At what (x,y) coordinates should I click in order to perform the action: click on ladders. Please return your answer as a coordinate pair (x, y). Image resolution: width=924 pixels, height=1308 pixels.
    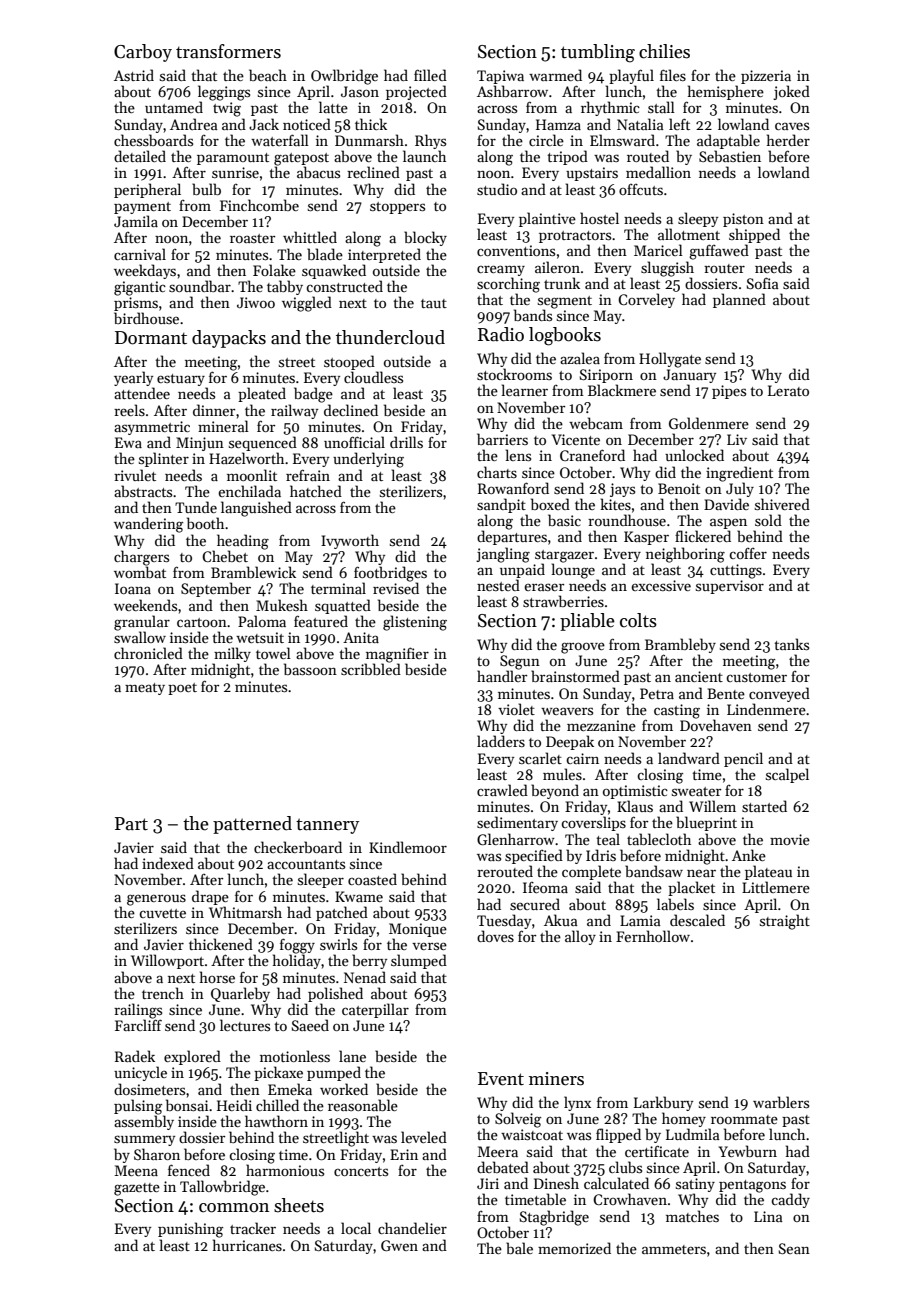
    Looking at the image, I should click on (501, 741).
